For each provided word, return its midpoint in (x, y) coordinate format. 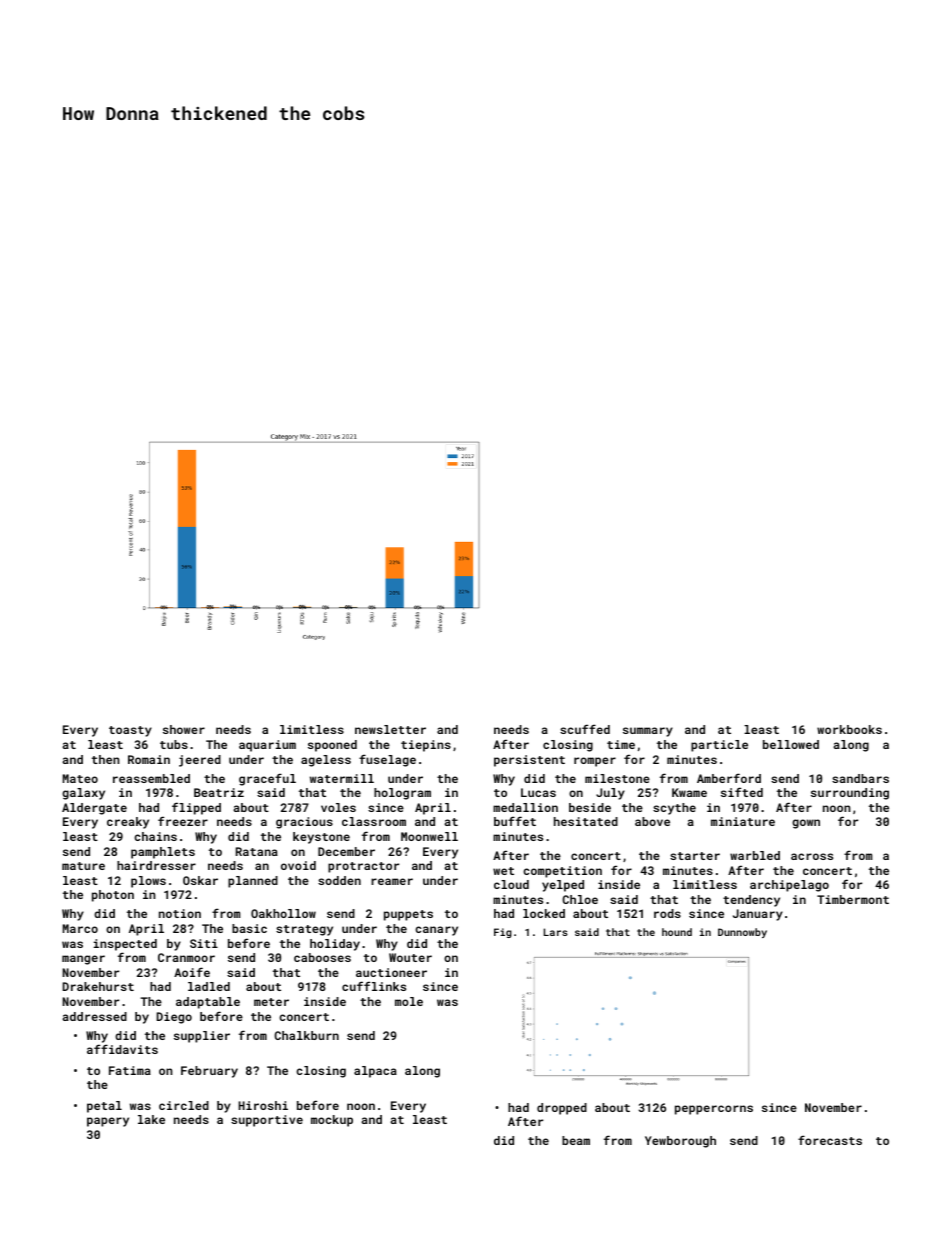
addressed (94, 1016)
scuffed (585, 729)
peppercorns (714, 1110)
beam (576, 1140)
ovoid (298, 865)
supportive (267, 1121)
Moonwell (429, 836)
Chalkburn (306, 1035)
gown (806, 824)
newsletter (390, 729)
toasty (130, 731)
